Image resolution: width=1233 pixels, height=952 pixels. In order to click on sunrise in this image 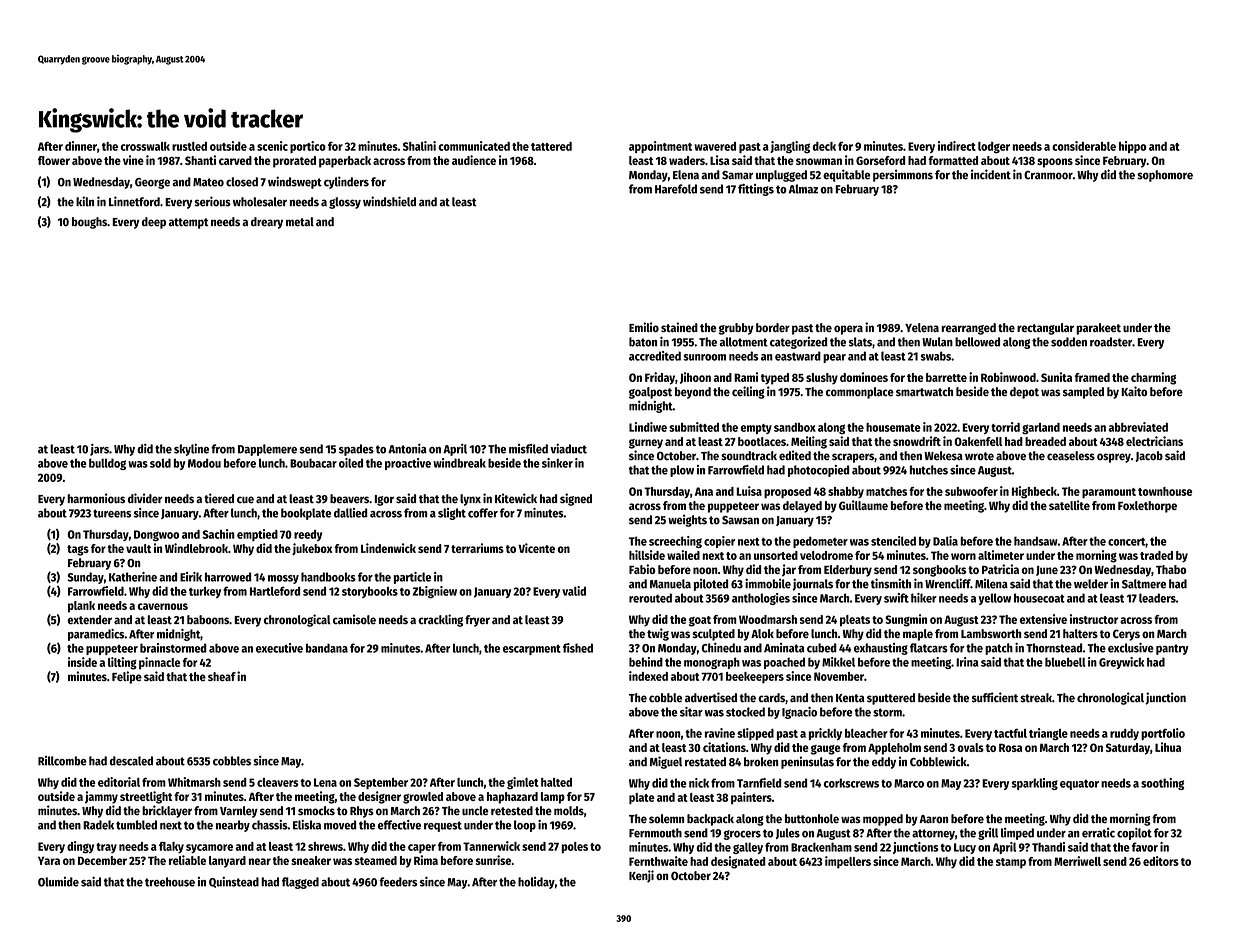, I will do `click(493, 860)`.
